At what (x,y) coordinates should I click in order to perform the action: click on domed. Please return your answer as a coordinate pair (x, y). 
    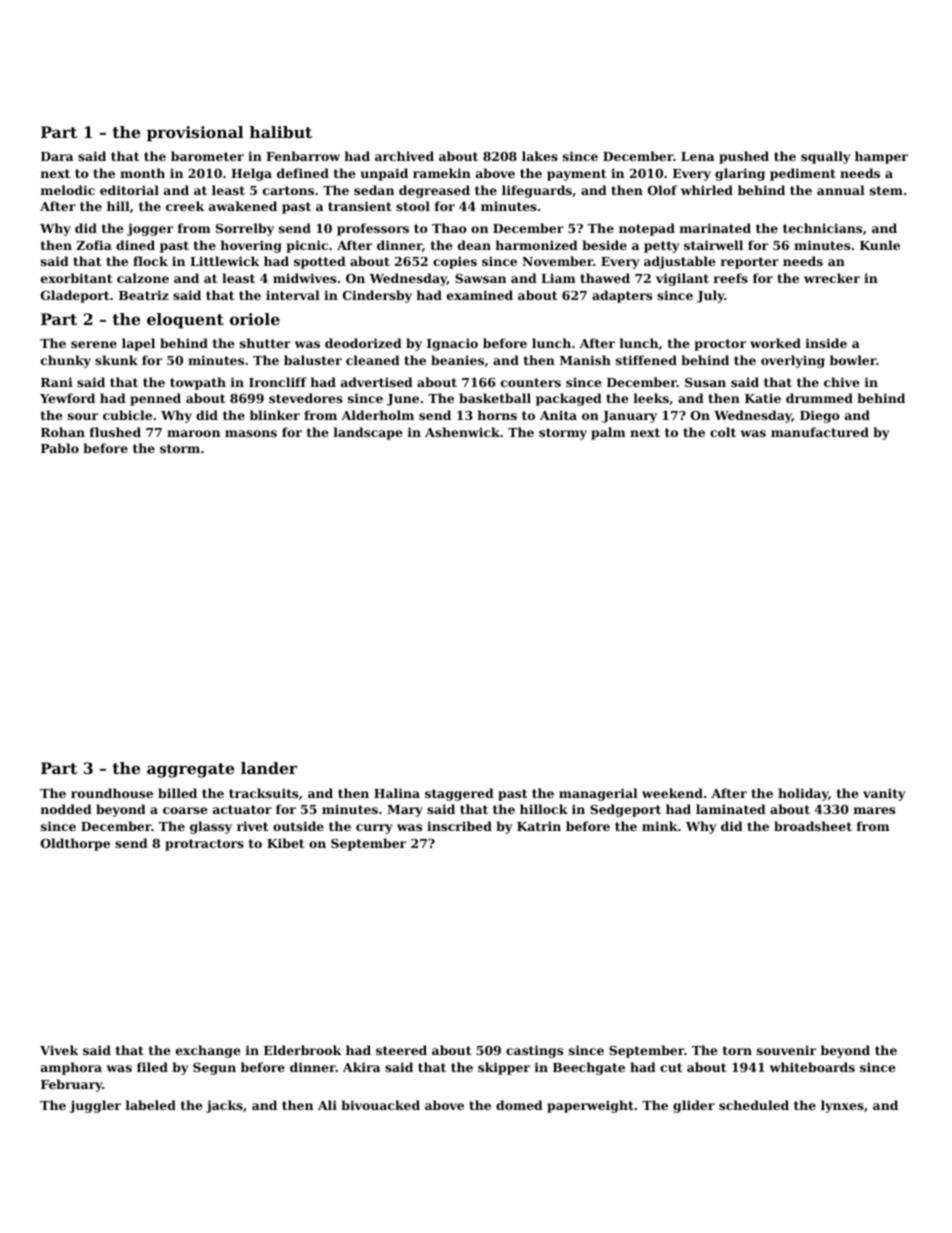
    Looking at the image, I should click on (519, 1105).
